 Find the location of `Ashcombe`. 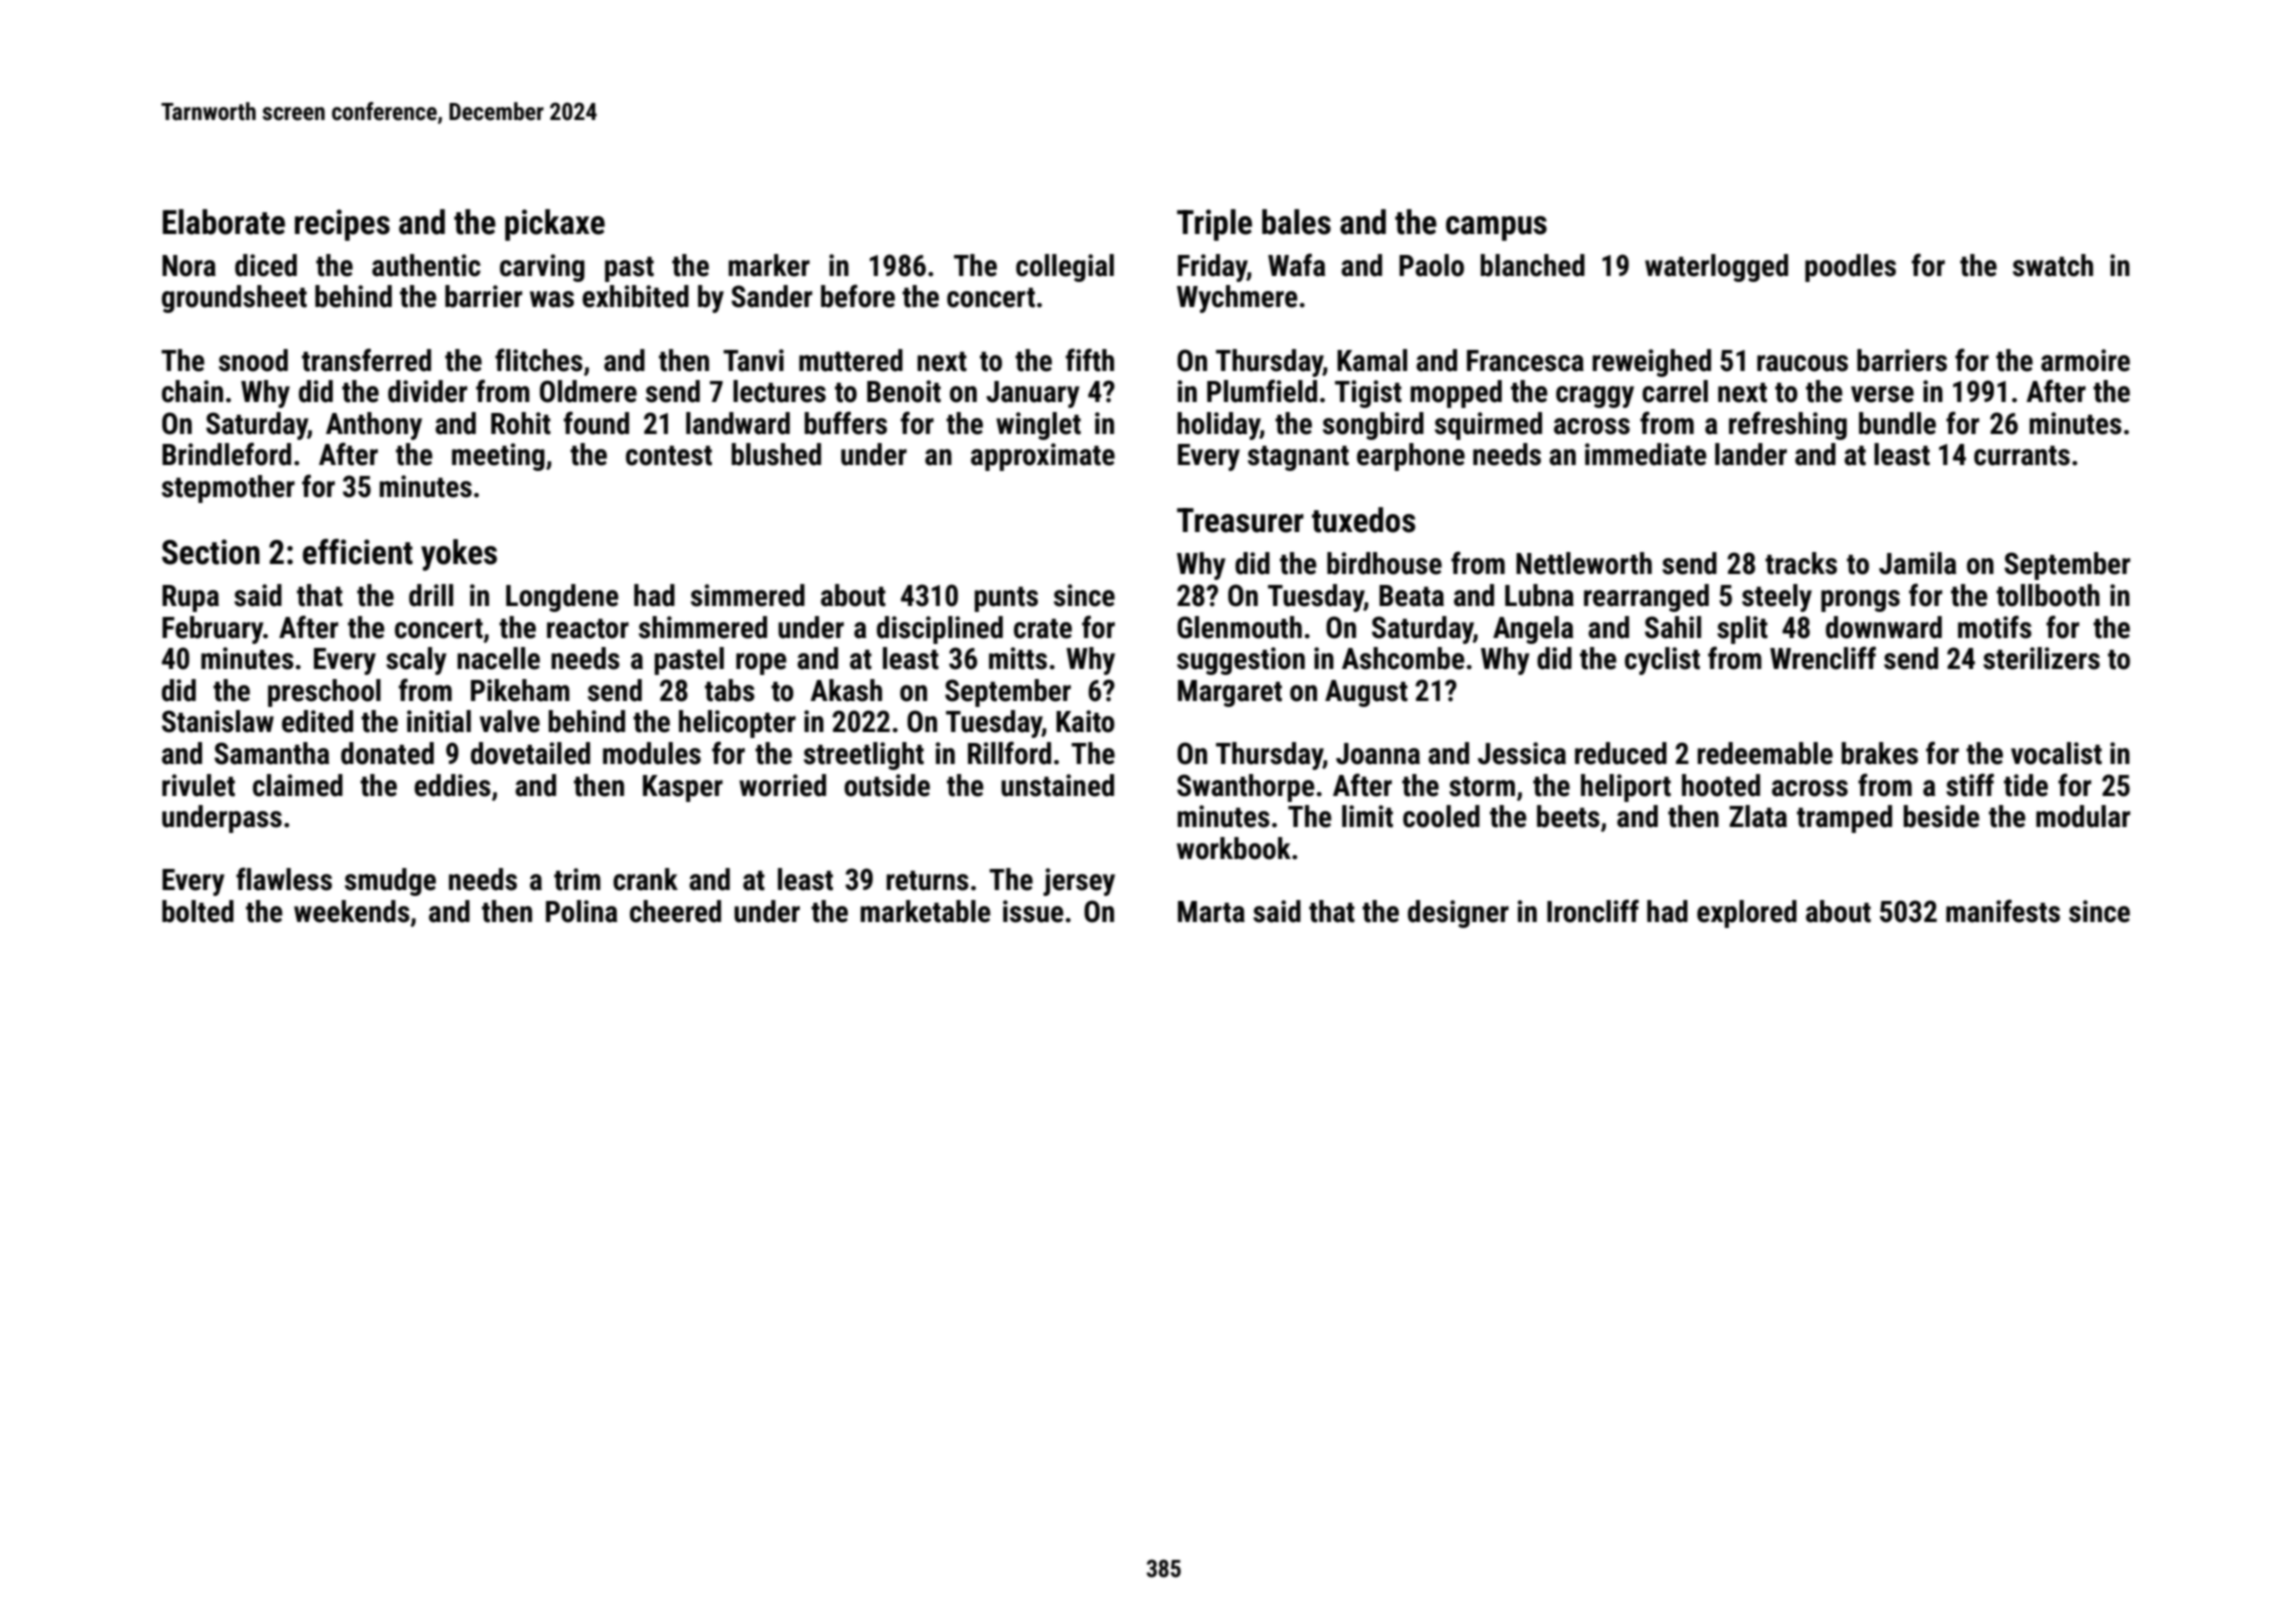

Ashcombe is located at coordinates (1403, 658).
